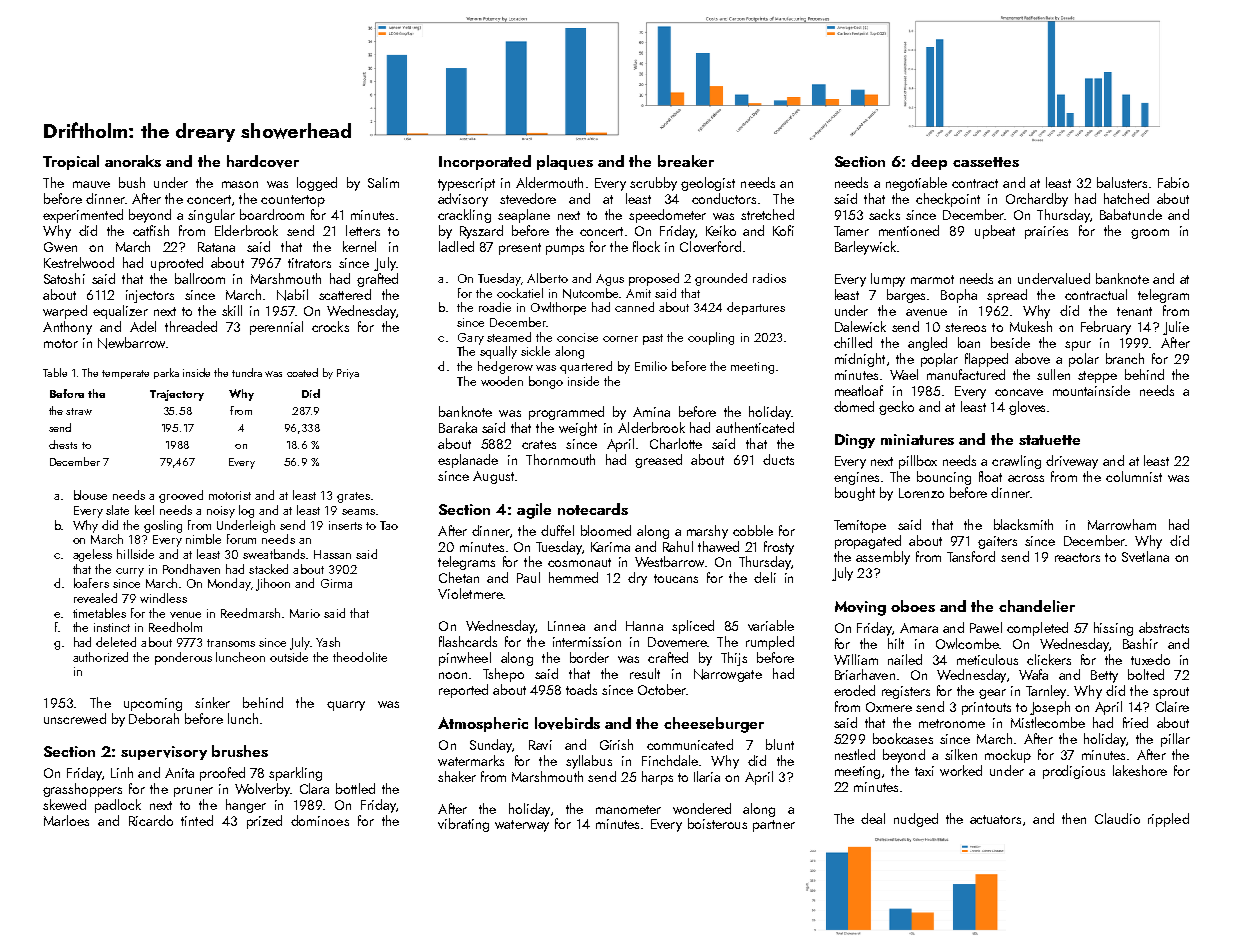 The image size is (1233, 952). Describe the element at coordinates (471, 760) in the screenshot. I see `watermarks` at that location.
